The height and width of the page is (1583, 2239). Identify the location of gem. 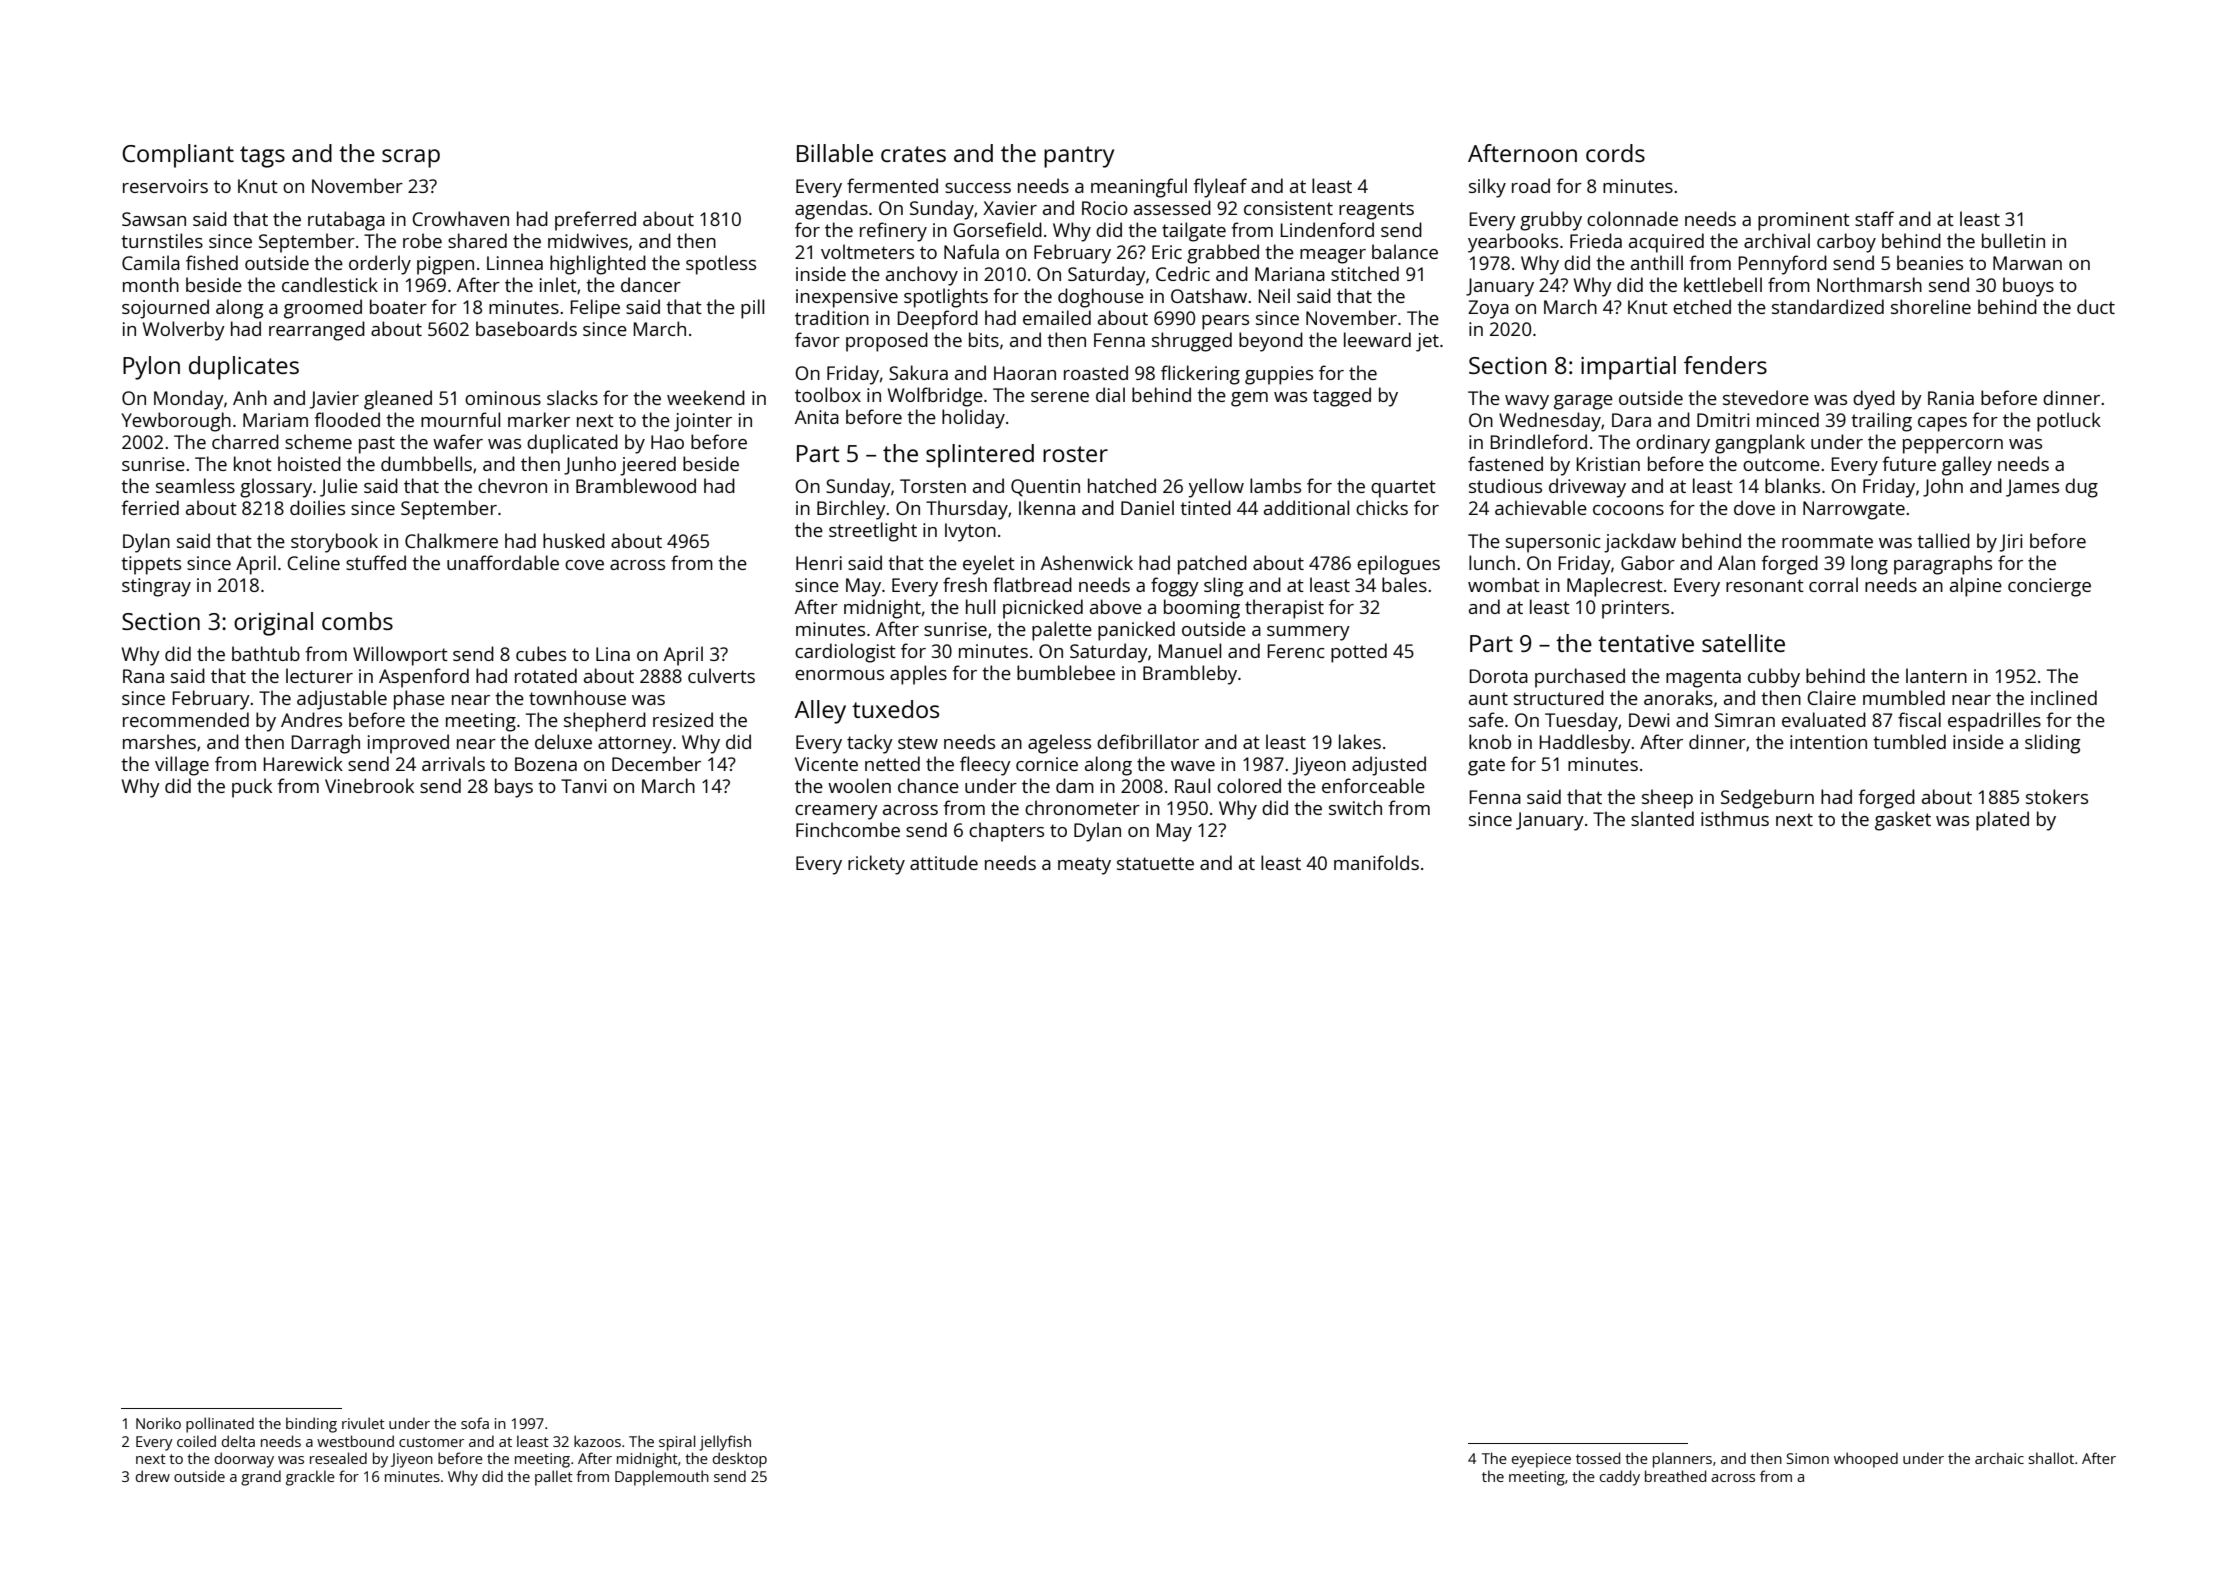
(1249, 399).
